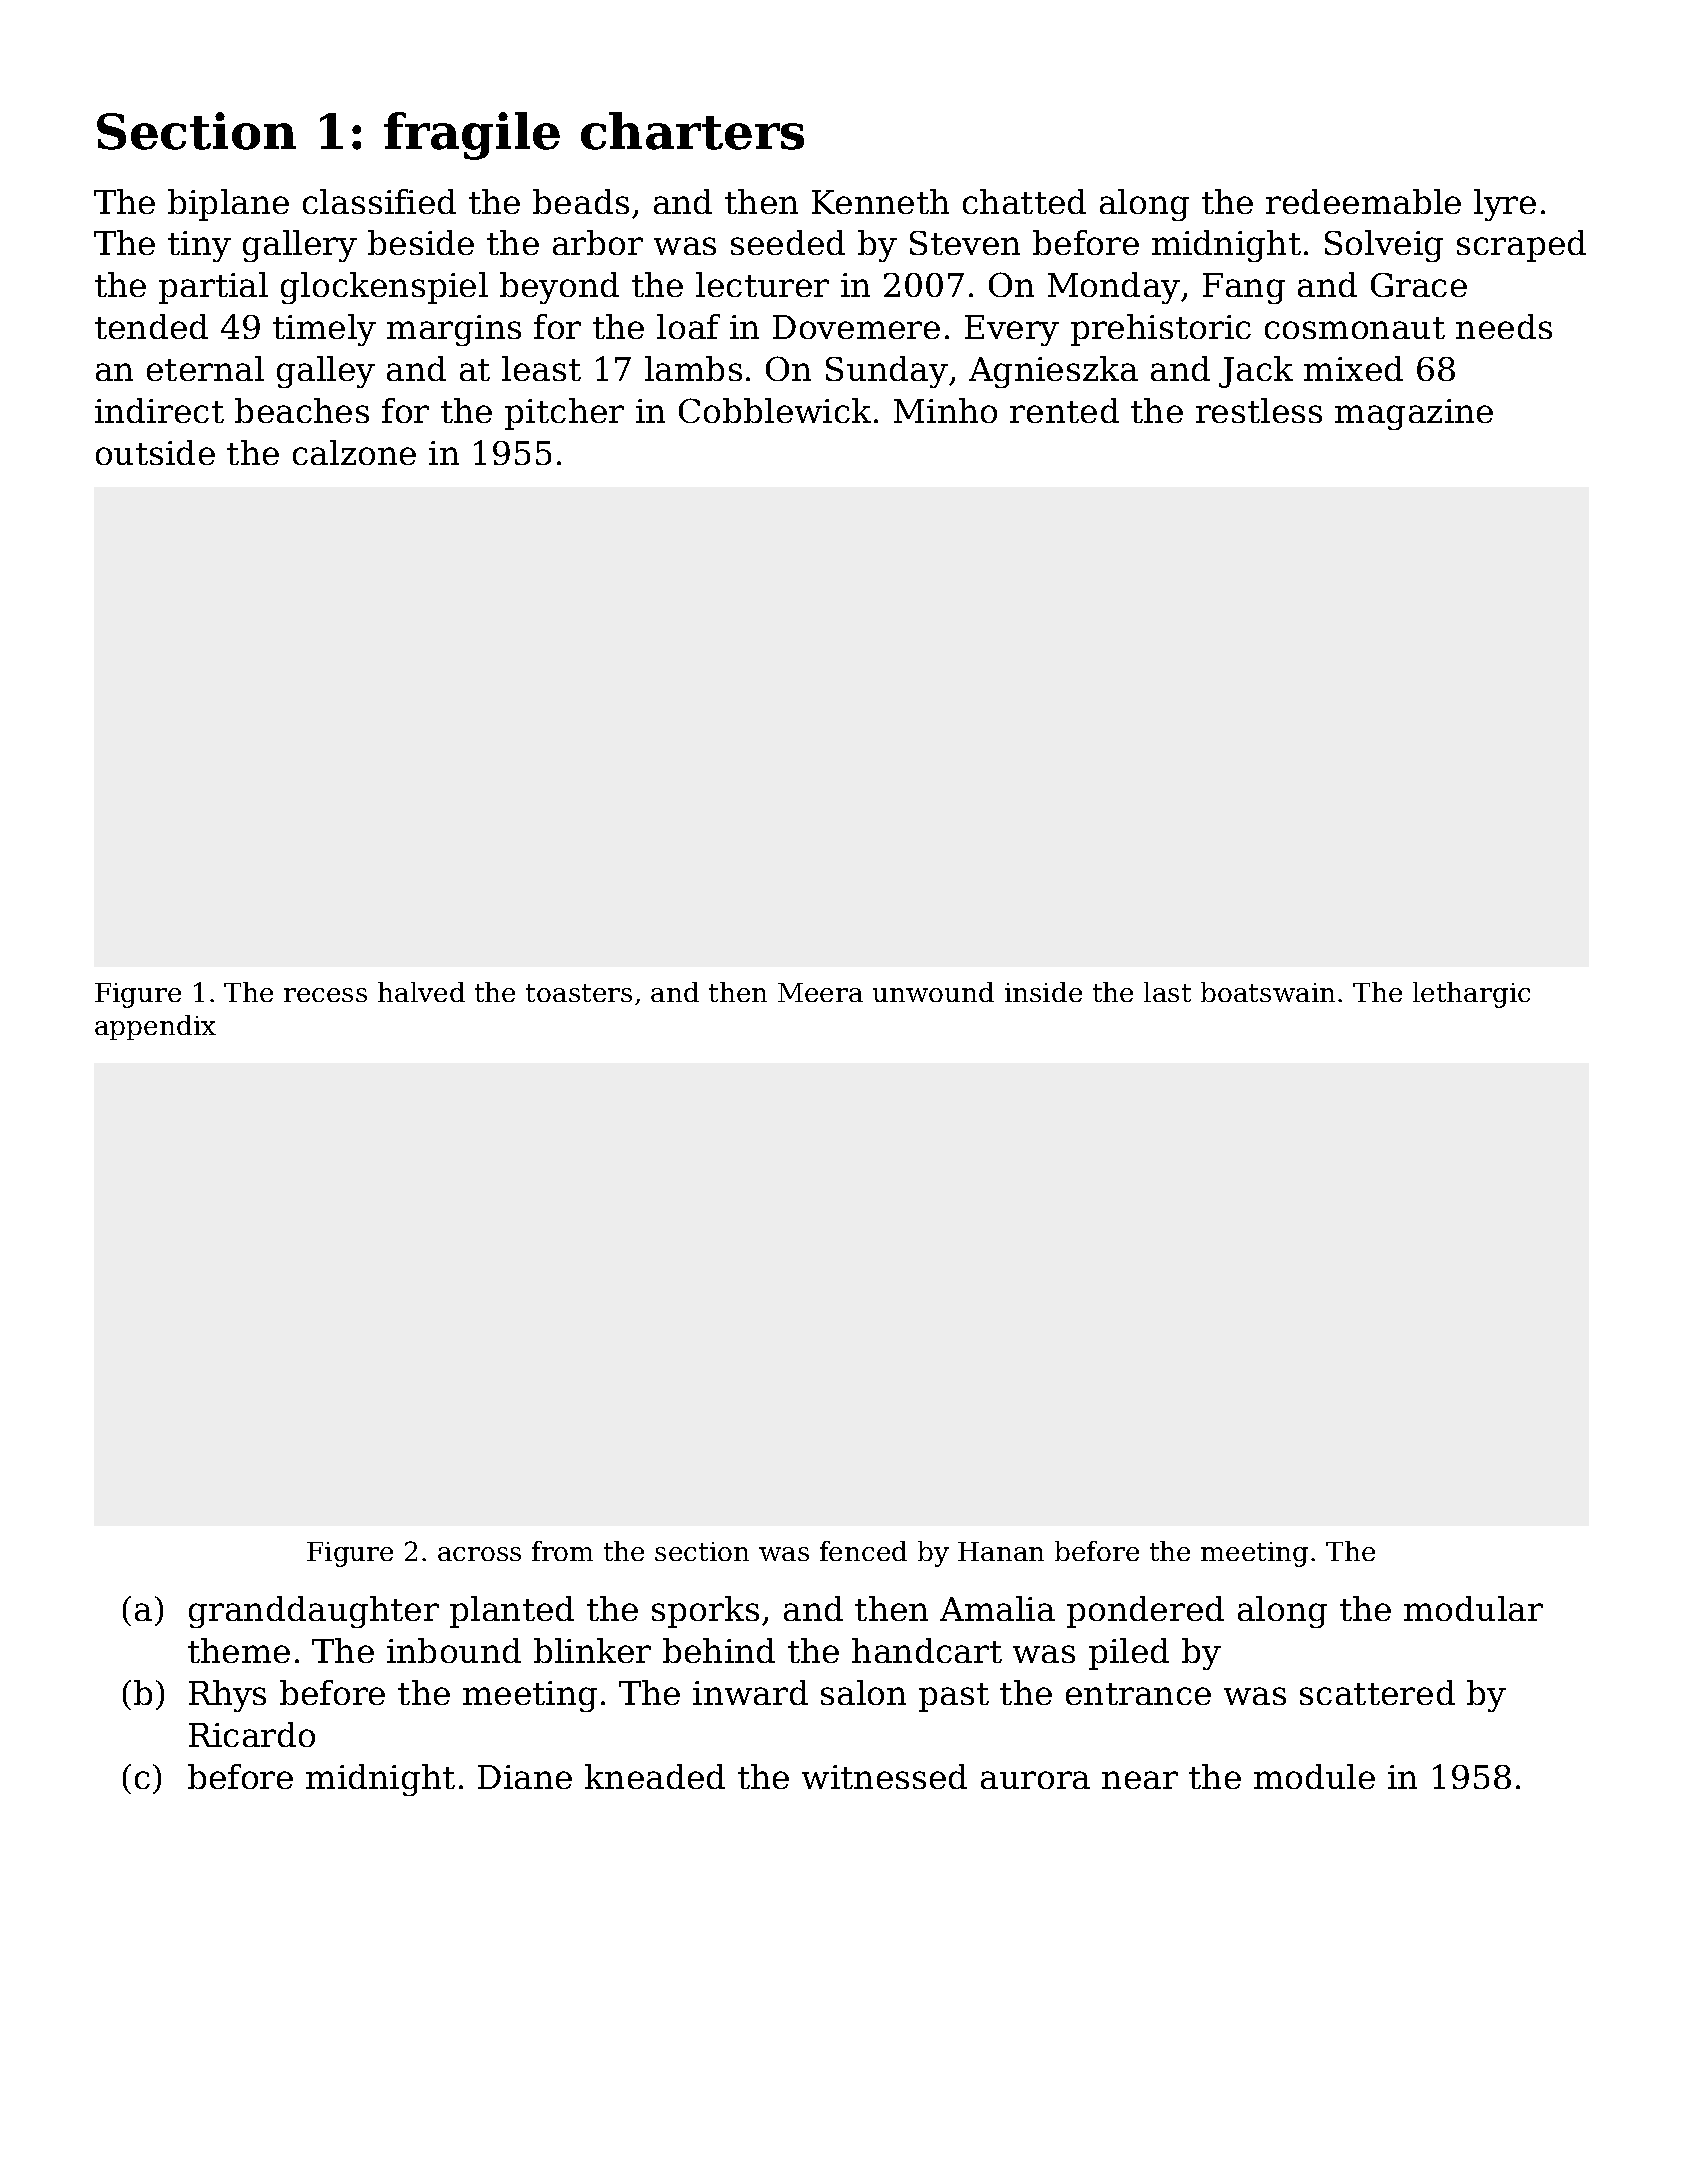  I want to click on lethargic, so click(1471, 995).
